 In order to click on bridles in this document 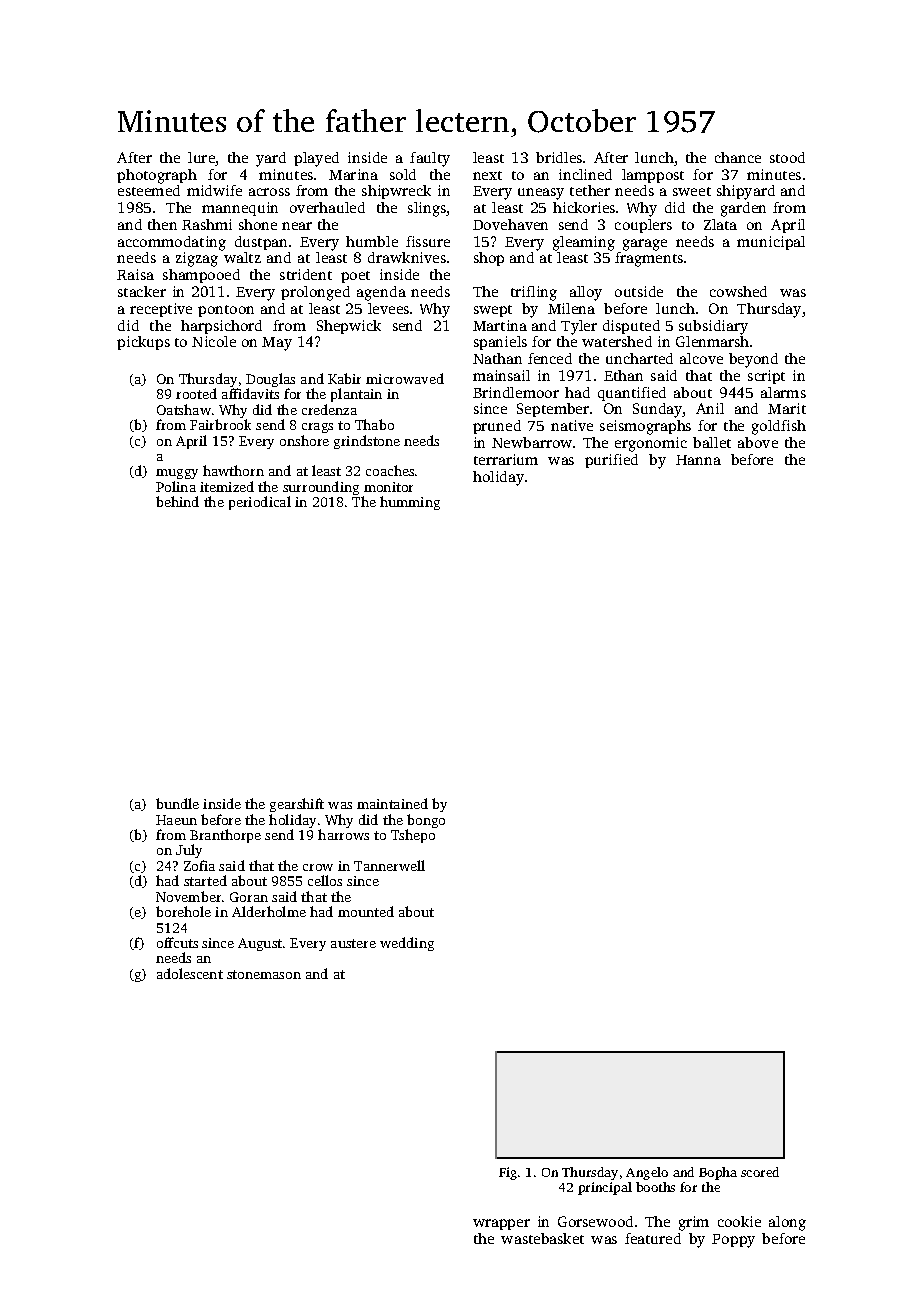, I will do `click(559, 157)`.
